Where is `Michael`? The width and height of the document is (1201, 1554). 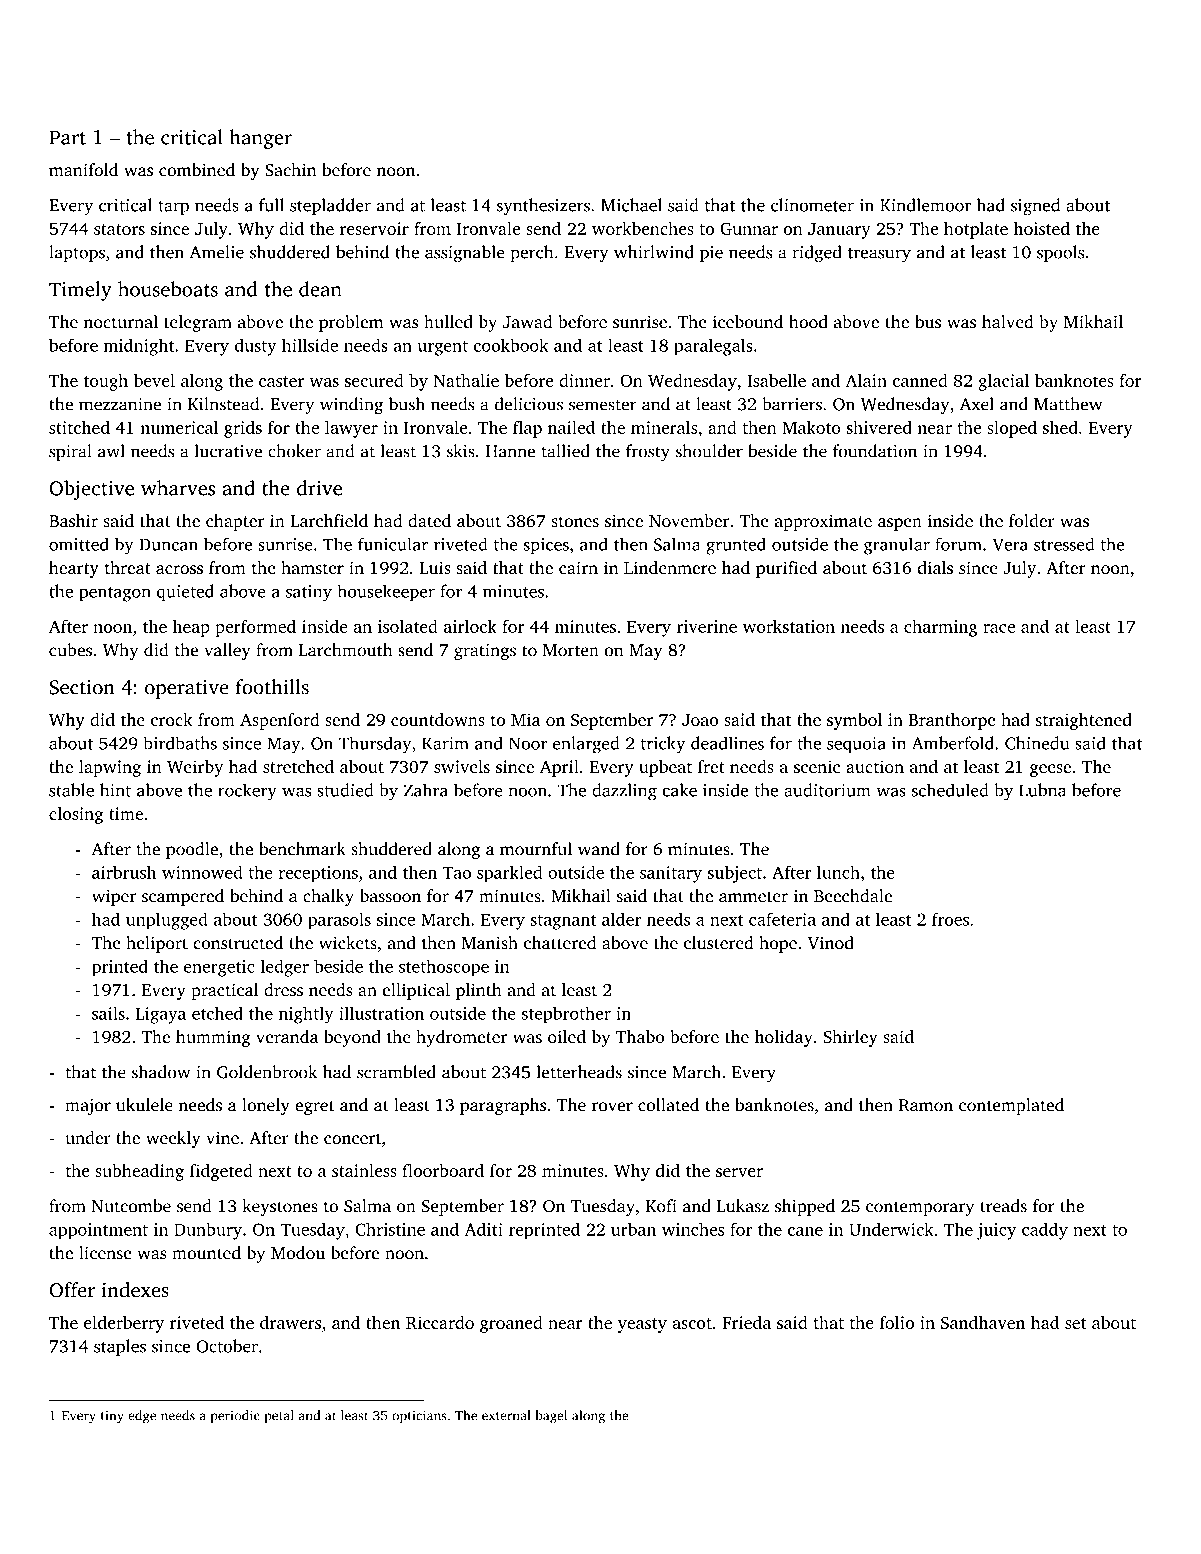 Michael is located at coordinates (631, 205).
